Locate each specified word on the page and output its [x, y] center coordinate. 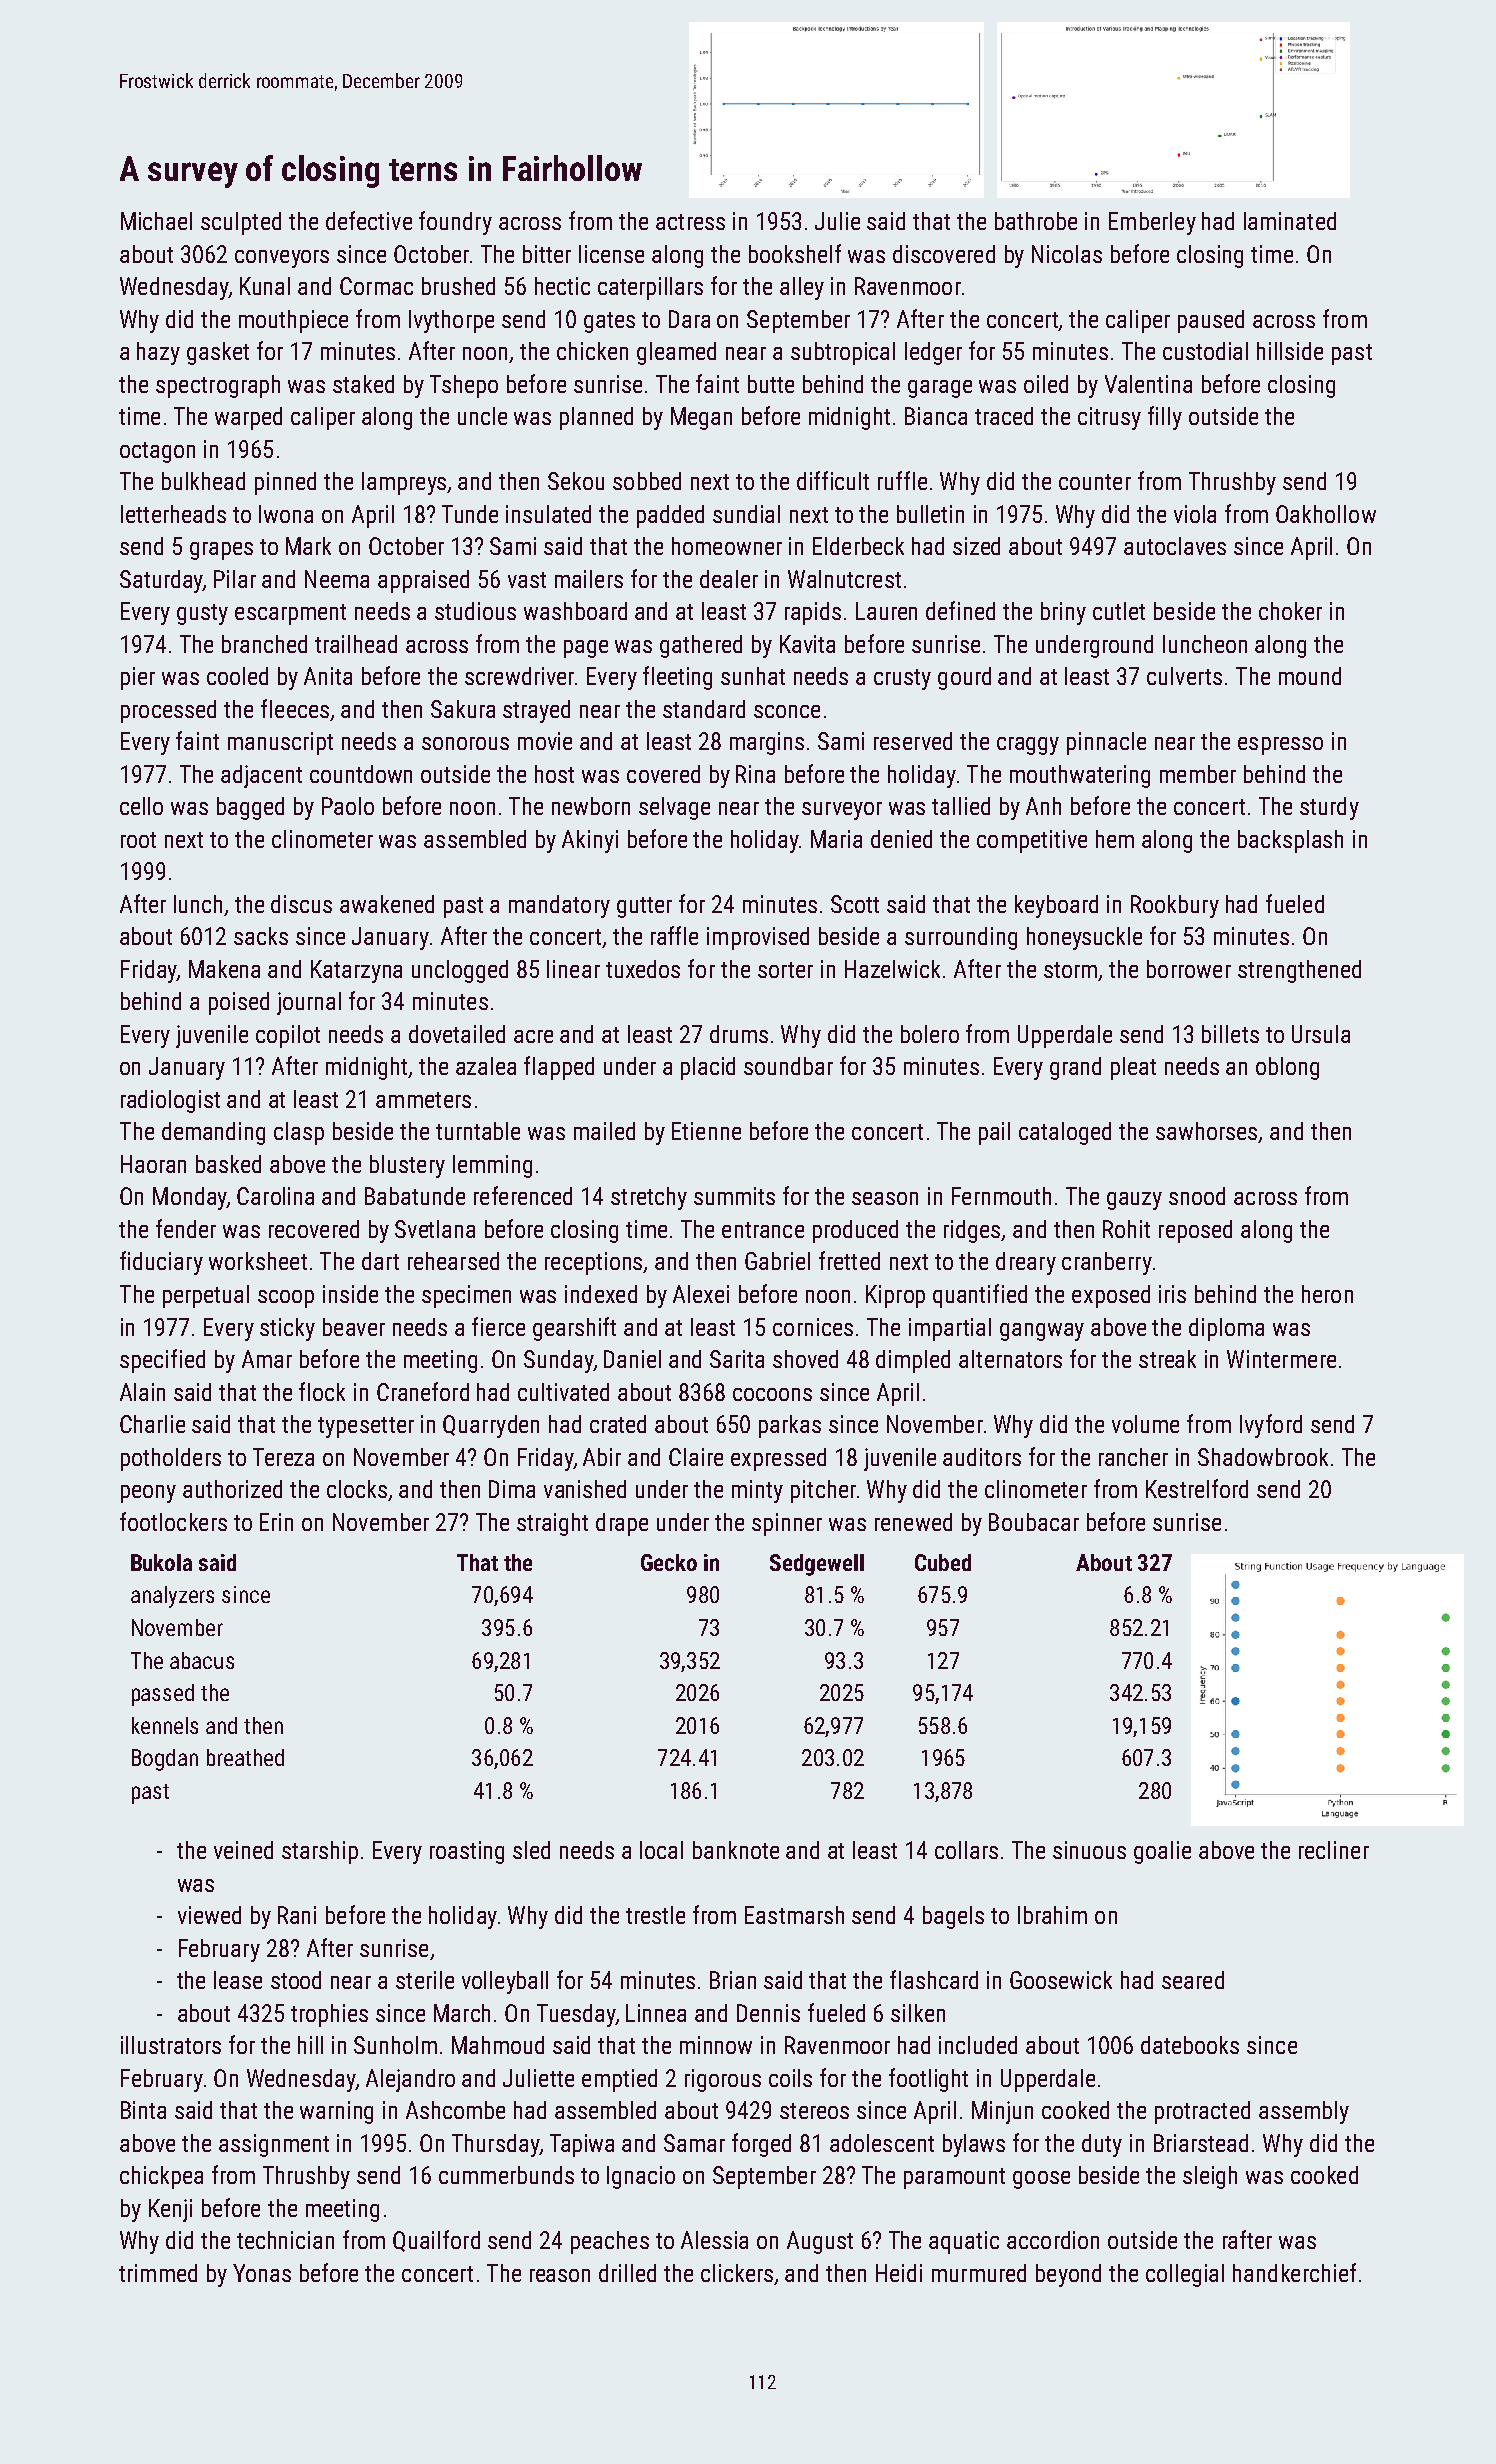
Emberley [1152, 223]
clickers [738, 2274]
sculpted [241, 223]
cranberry [1107, 1263]
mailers [589, 579]
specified [162, 1361]
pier [138, 678]
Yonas [262, 2273]
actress [690, 222]
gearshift [574, 1329]
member [1198, 774]
